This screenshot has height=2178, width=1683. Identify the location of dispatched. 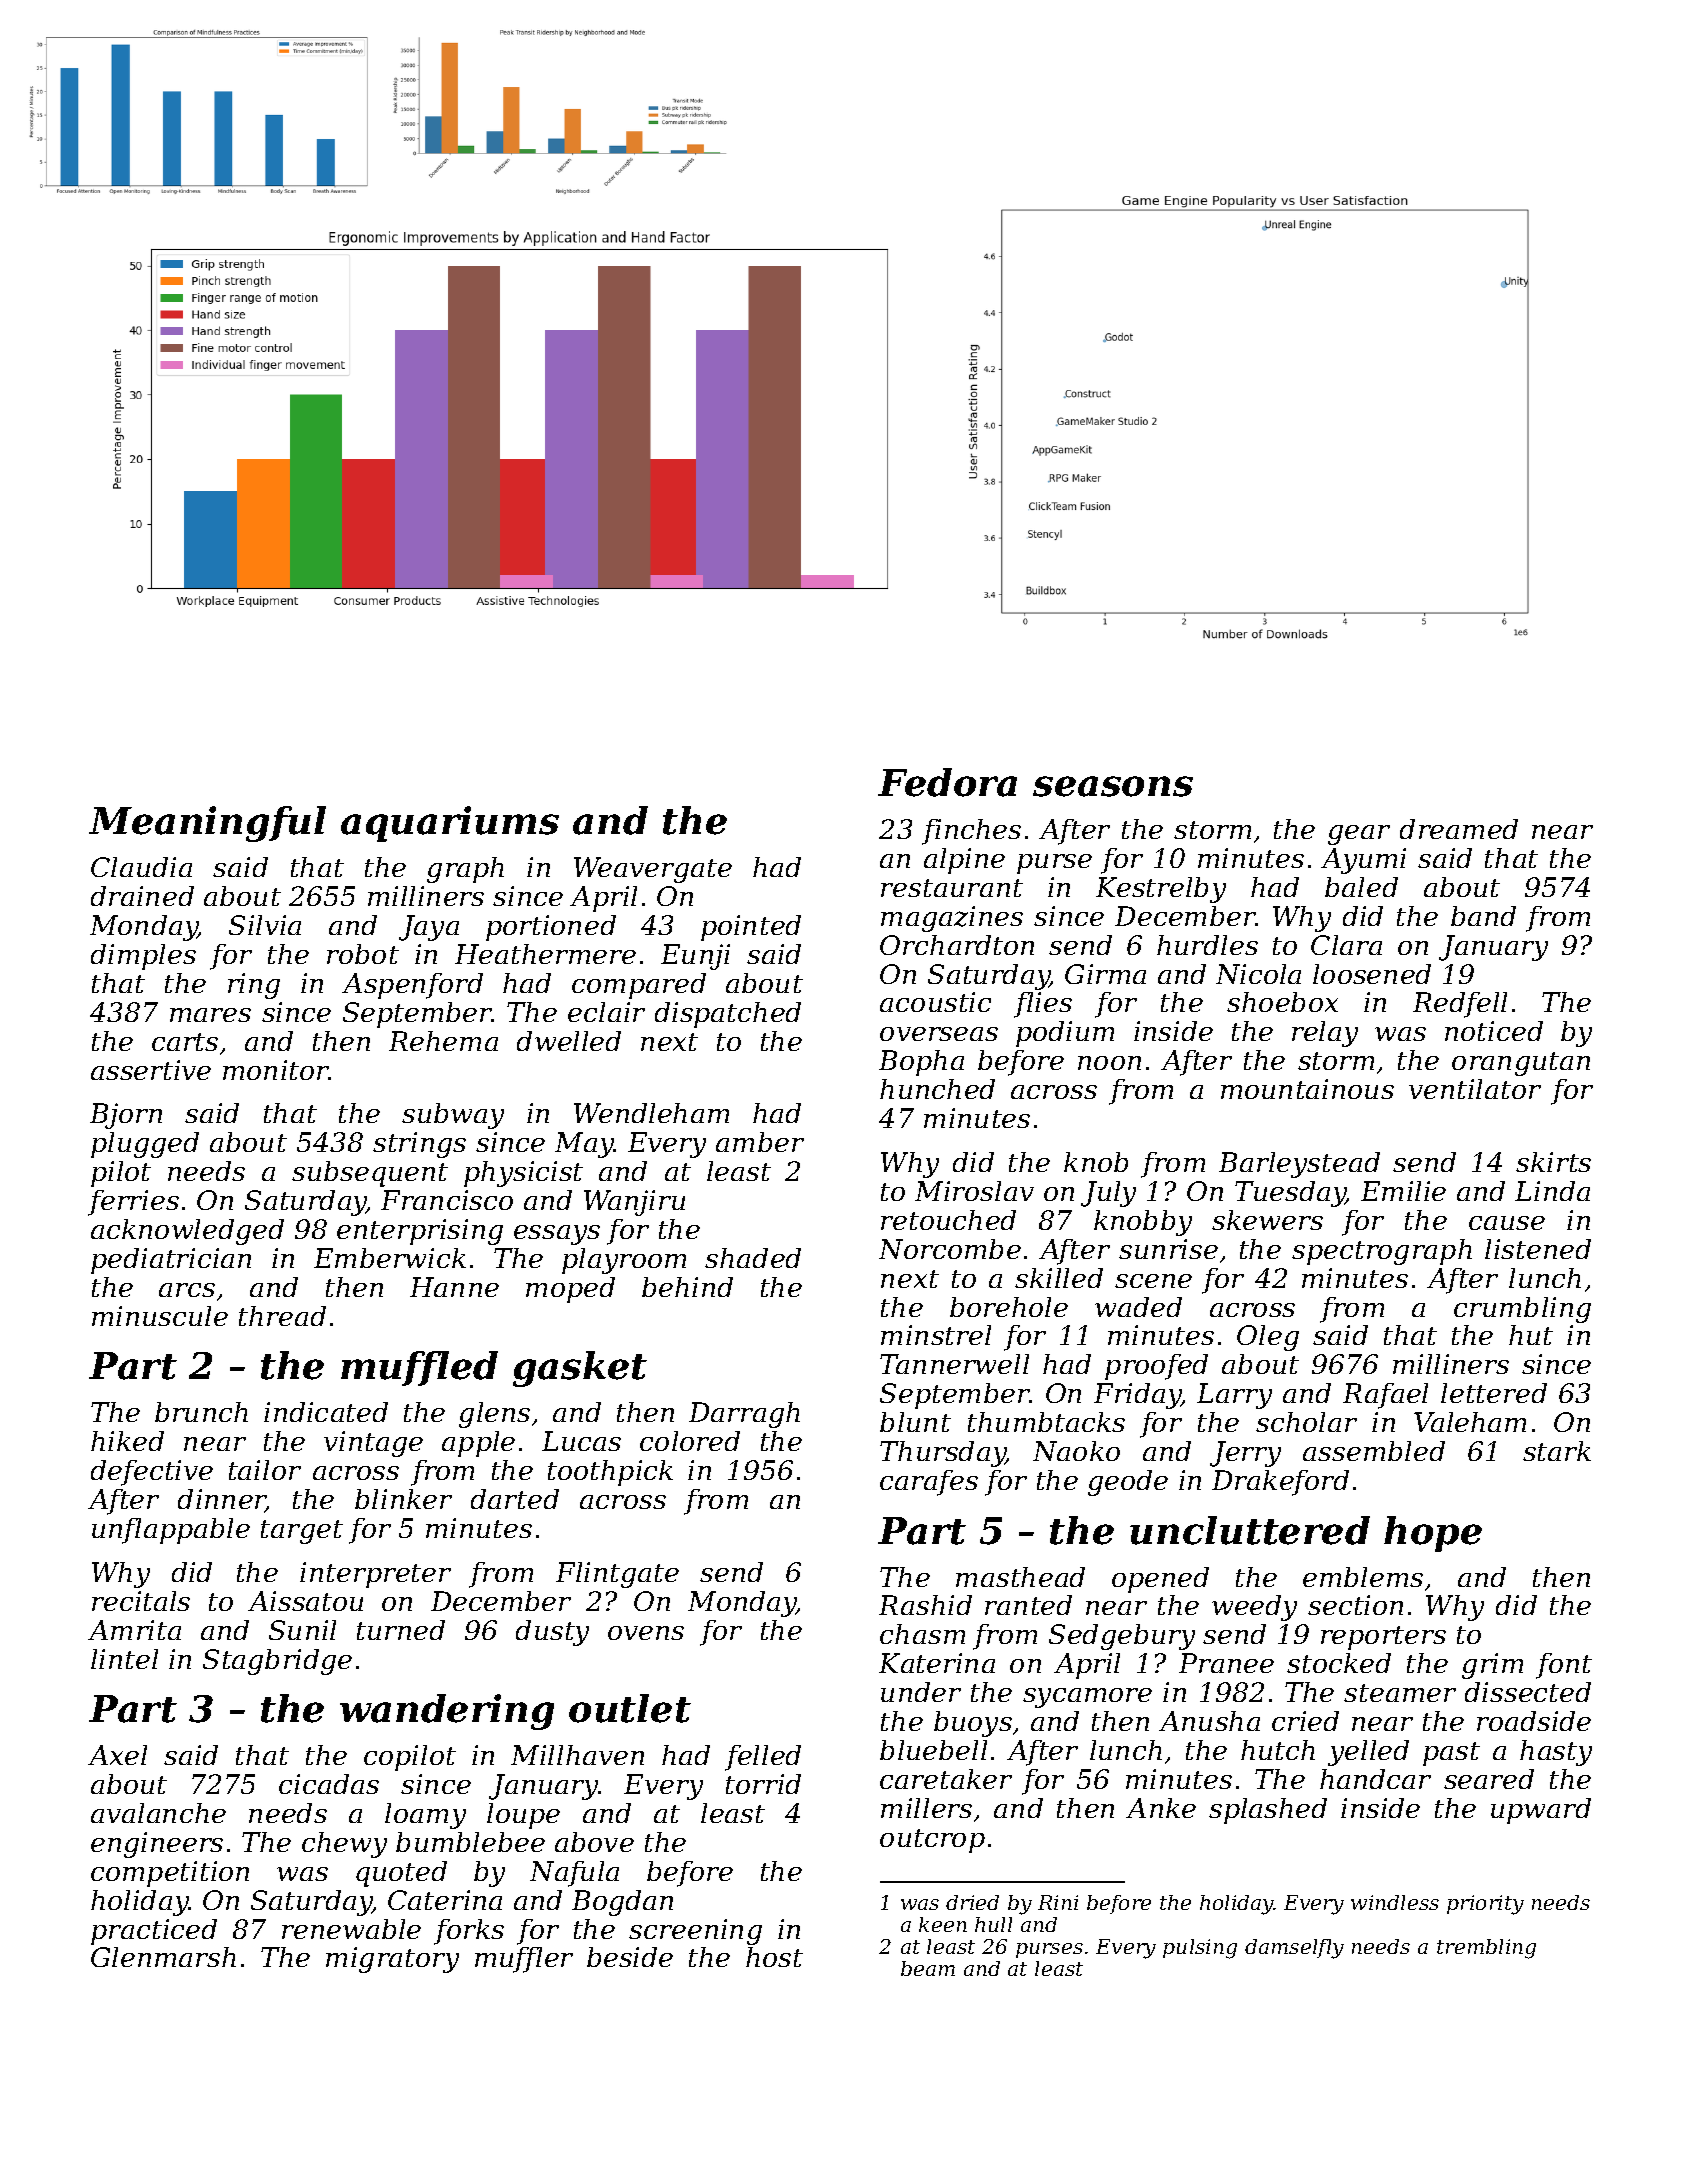
(728, 1015).
